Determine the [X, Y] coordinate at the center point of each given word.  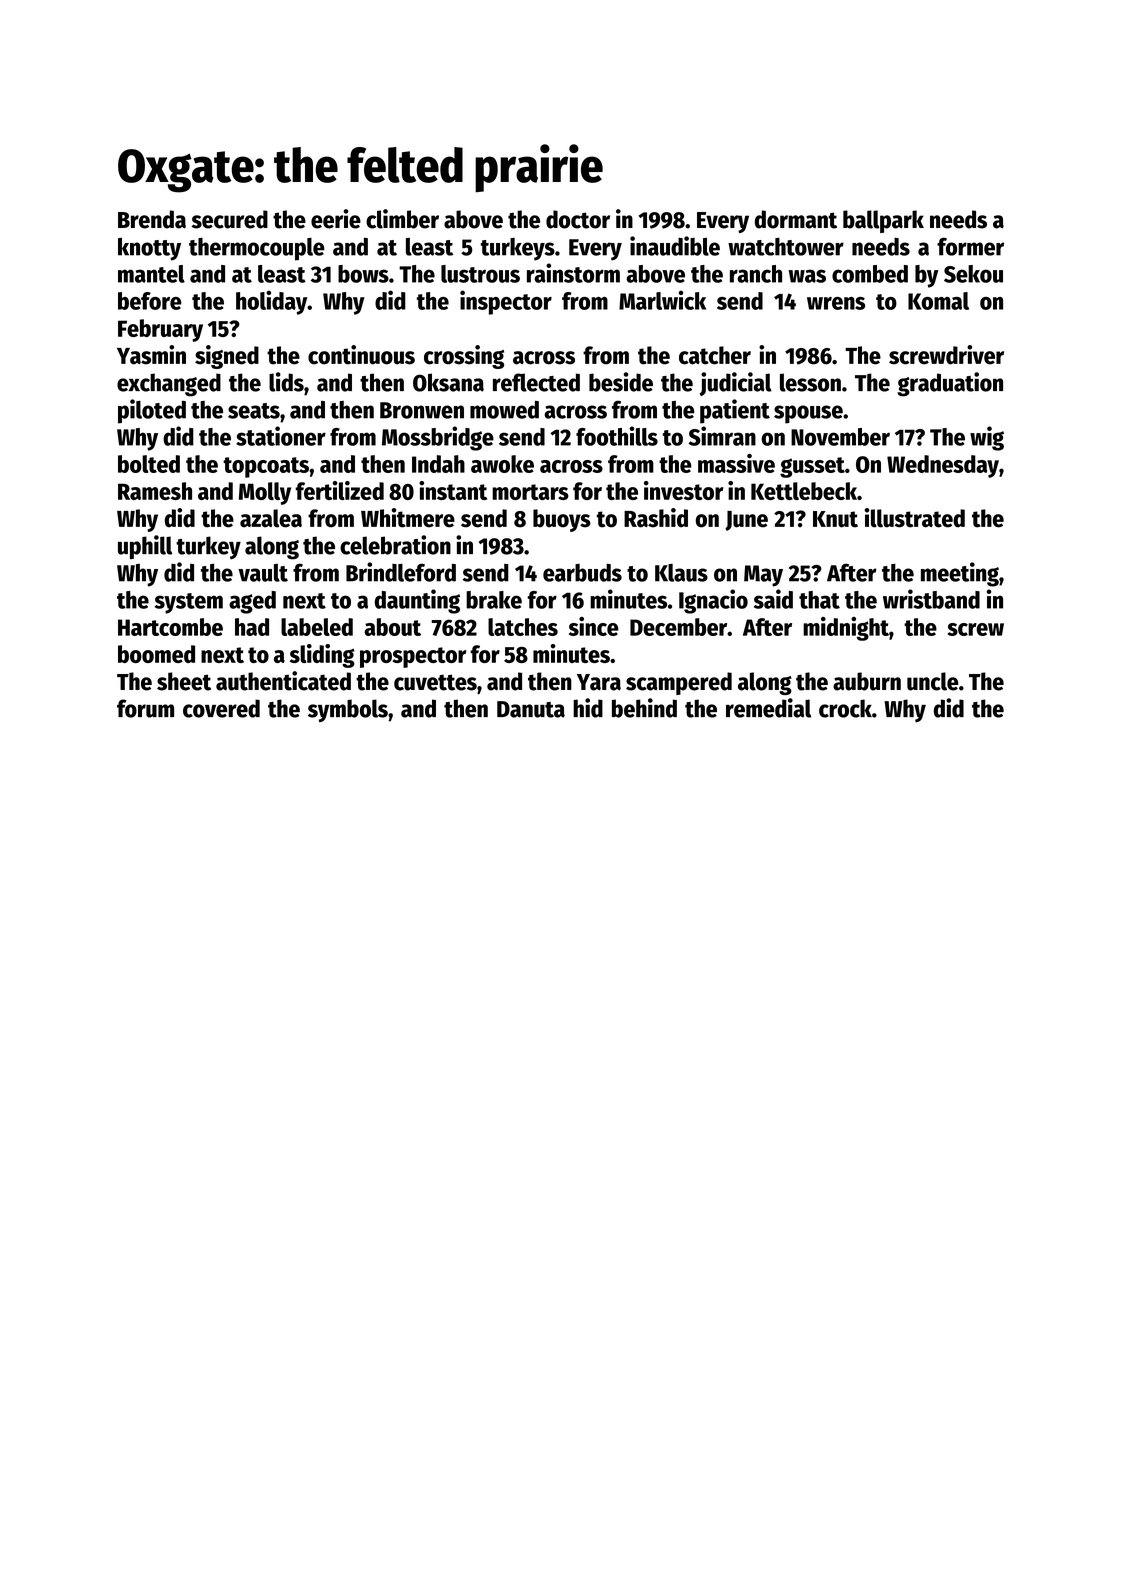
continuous [361, 355]
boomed [156, 654]
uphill [145, 547]
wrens [836, 303]
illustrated [914, 518]
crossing [464, 357]
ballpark [883, 221]
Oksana [448, 382]
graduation [950, 384]
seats [254, 411]
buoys [562, 520]
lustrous [480, 274]
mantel [151, 274]
